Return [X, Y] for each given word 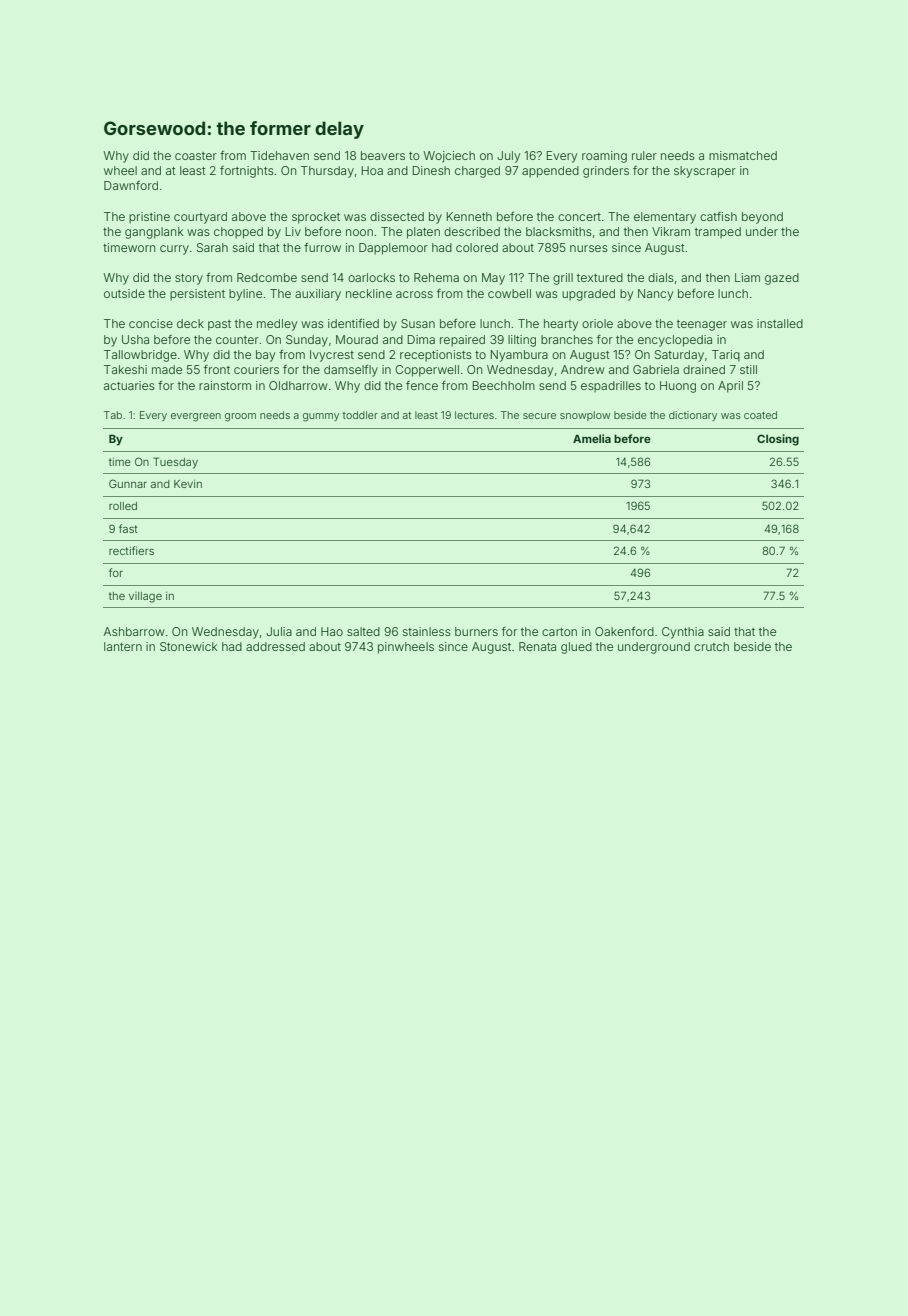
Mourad [357, 339]
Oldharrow [298, 385]
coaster [196, 156]
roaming [604, 157]
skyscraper [705, 172]
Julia [279, 631]
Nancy [655, 295]
